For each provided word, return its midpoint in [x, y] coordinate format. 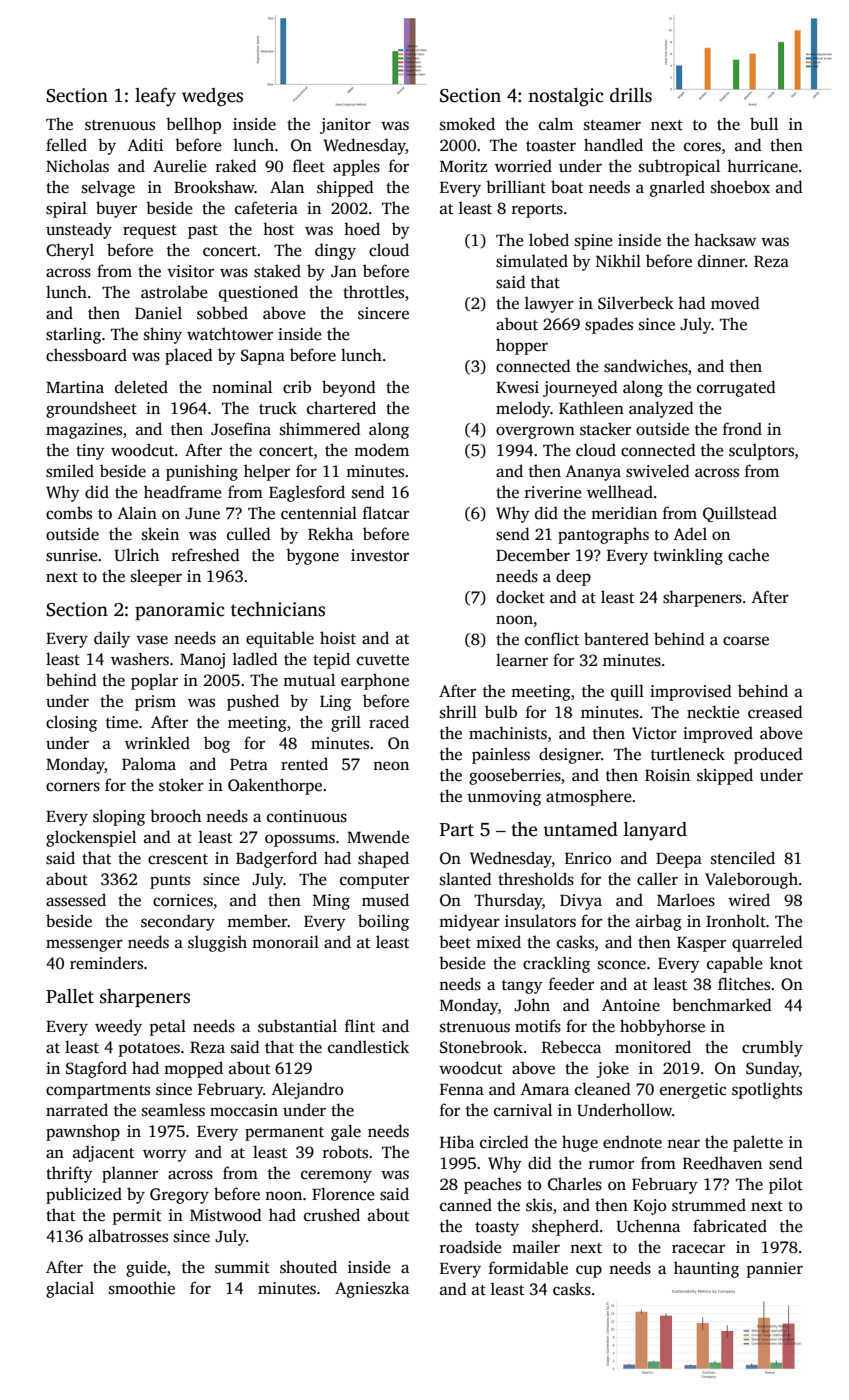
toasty [497, 1229]
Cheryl [70, 251]
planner [130, 1174]
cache [748, 555]
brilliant [516, 186]
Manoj [202, 661]
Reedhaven [722, 1163]
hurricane [762, 166]
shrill [458, 712]
